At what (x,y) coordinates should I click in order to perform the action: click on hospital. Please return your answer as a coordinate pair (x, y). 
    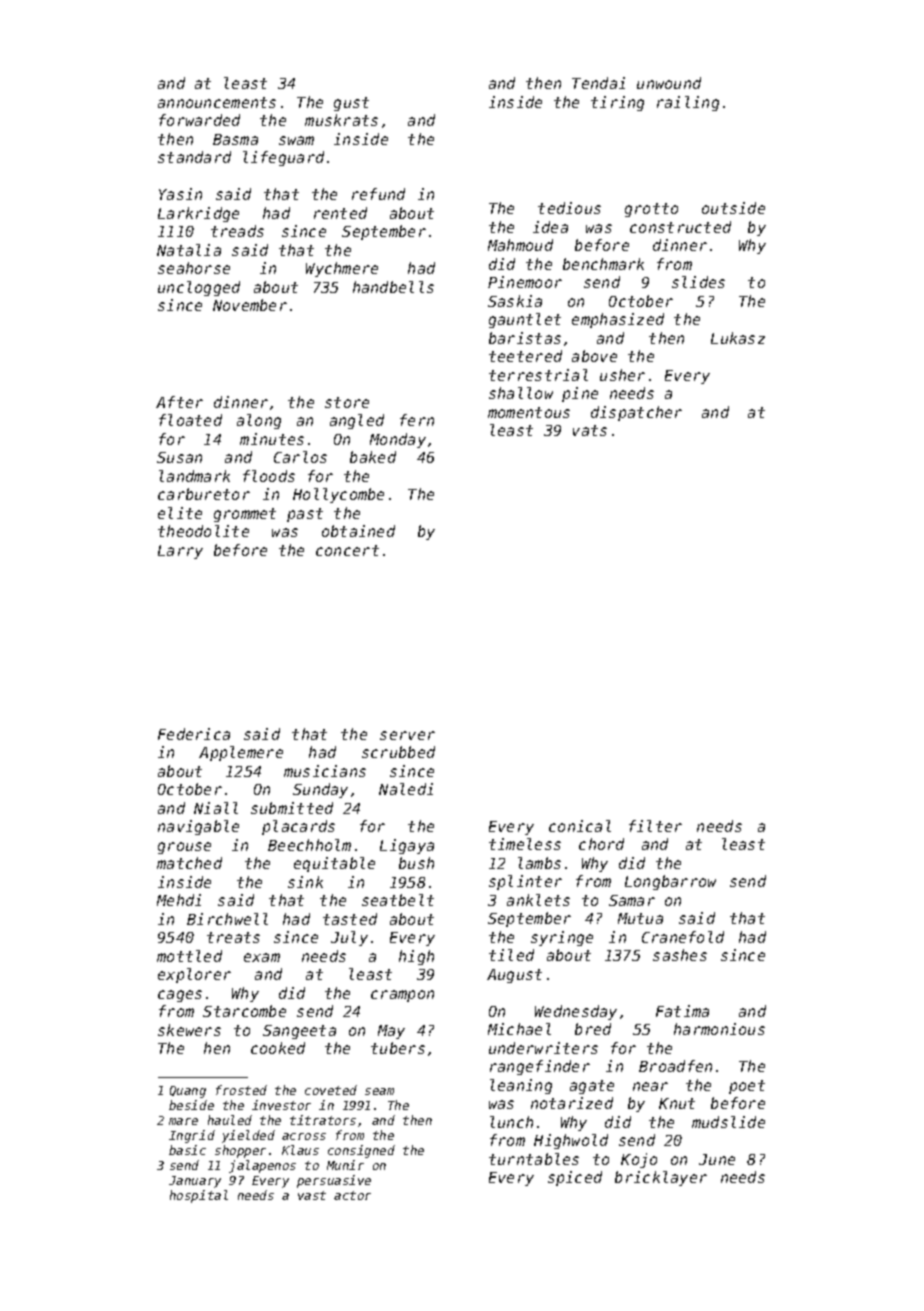
    Looking at the image, I should click on (199, 1196).
